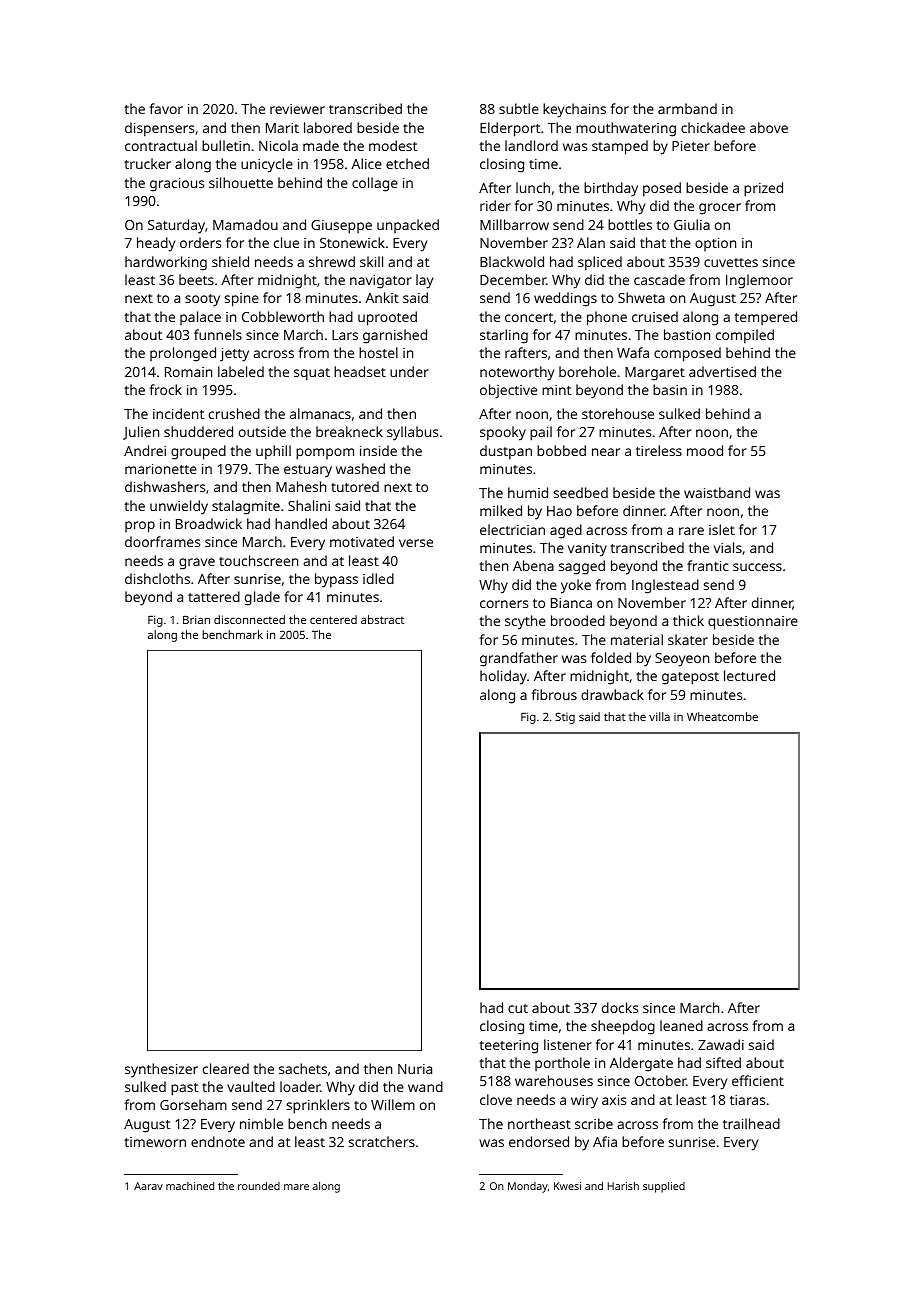 The image size is (924, 1314). I want to click on prized, so click(763, 189).
